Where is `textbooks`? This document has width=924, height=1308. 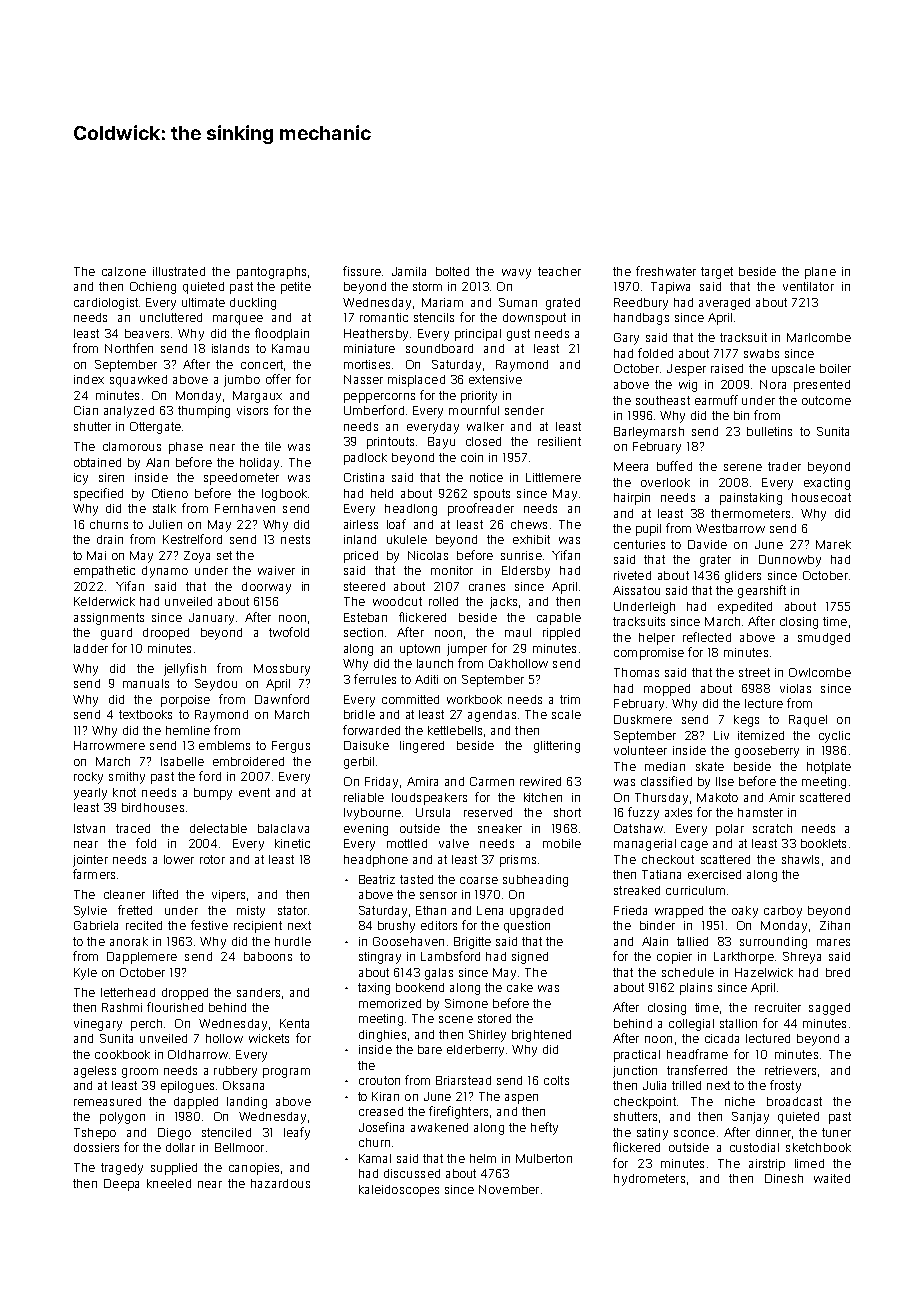 textbooks is located at coordinates (145, 714).
